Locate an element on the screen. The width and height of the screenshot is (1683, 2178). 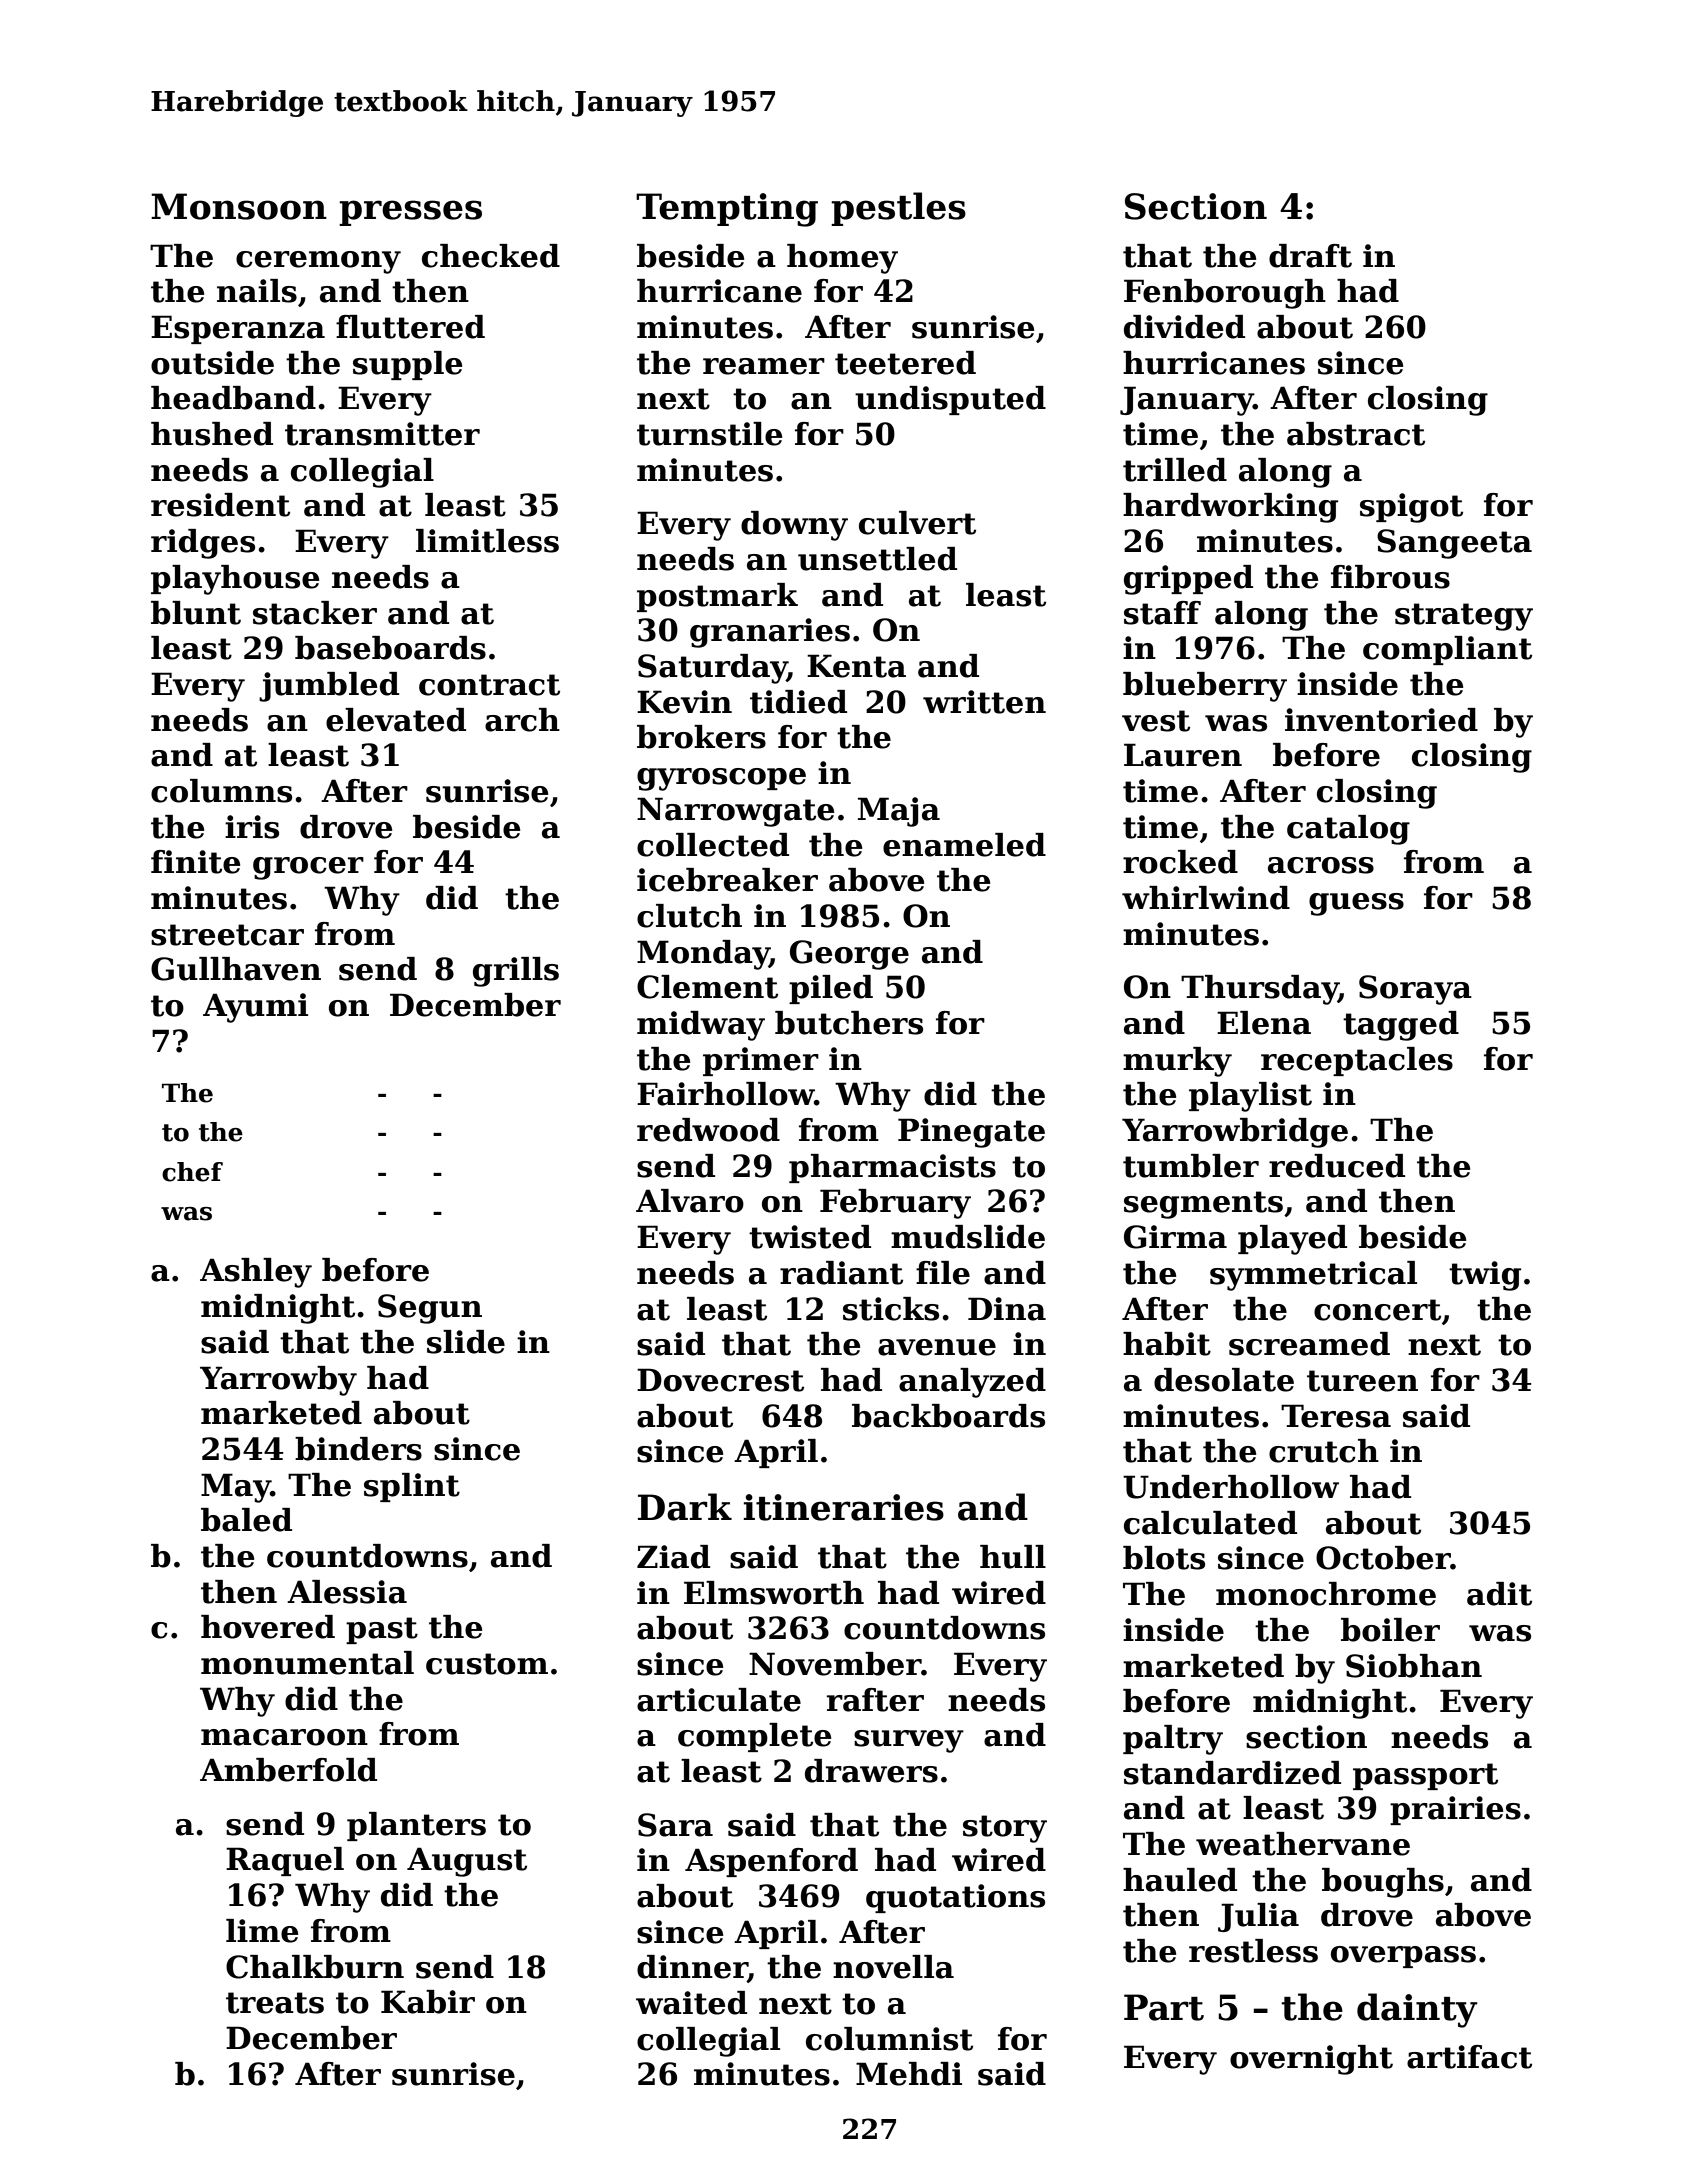
checked is located at coordinates (491, 256).
